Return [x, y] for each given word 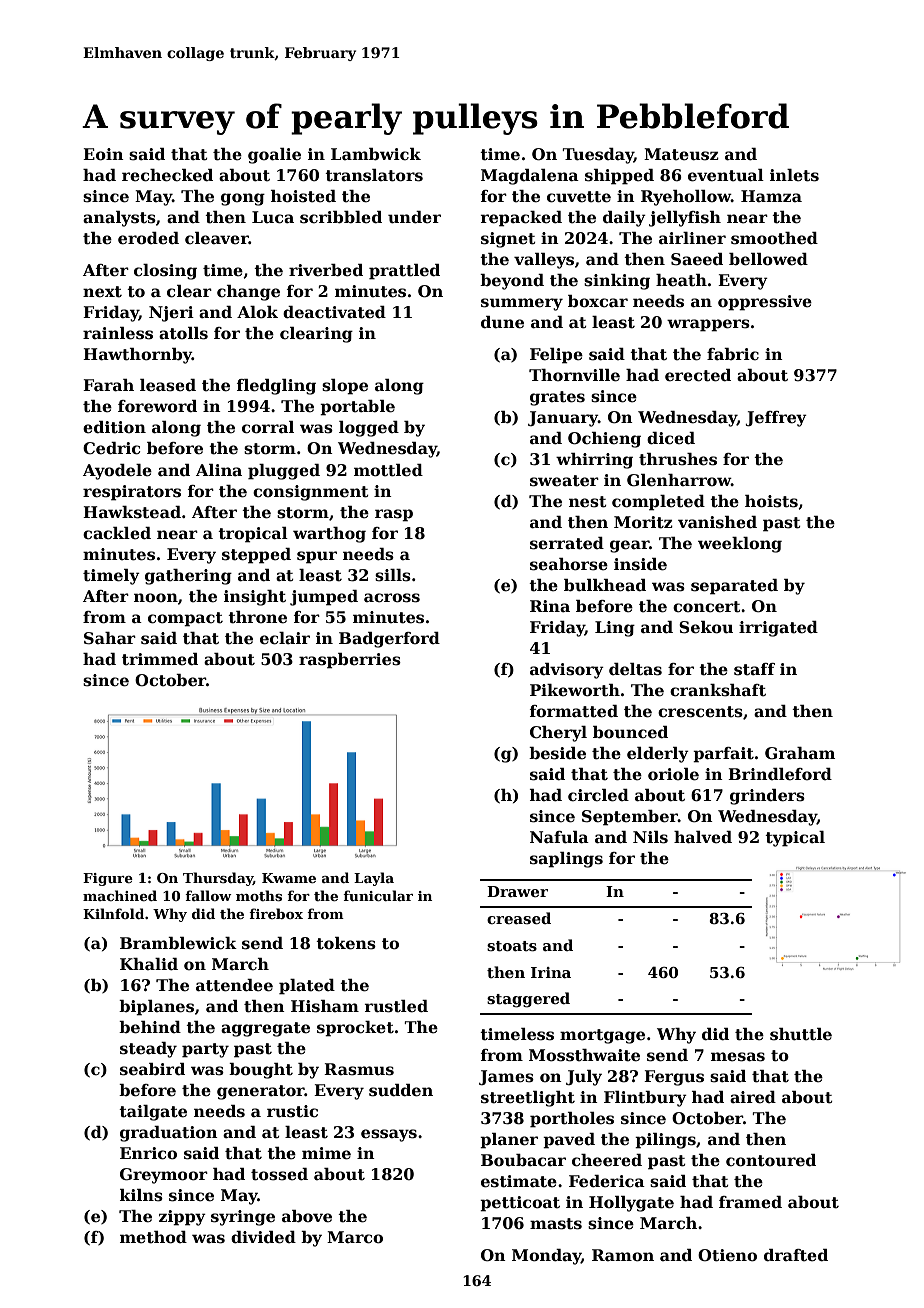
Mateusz [681, 154]
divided [263, 1237]
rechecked [167, 175]
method [153, 1237]
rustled [396, 1006]
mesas [738, 1057]
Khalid [149, 964]
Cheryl [558, 734]
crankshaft [718, 690]
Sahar [110, 638]
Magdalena [530, 177]
